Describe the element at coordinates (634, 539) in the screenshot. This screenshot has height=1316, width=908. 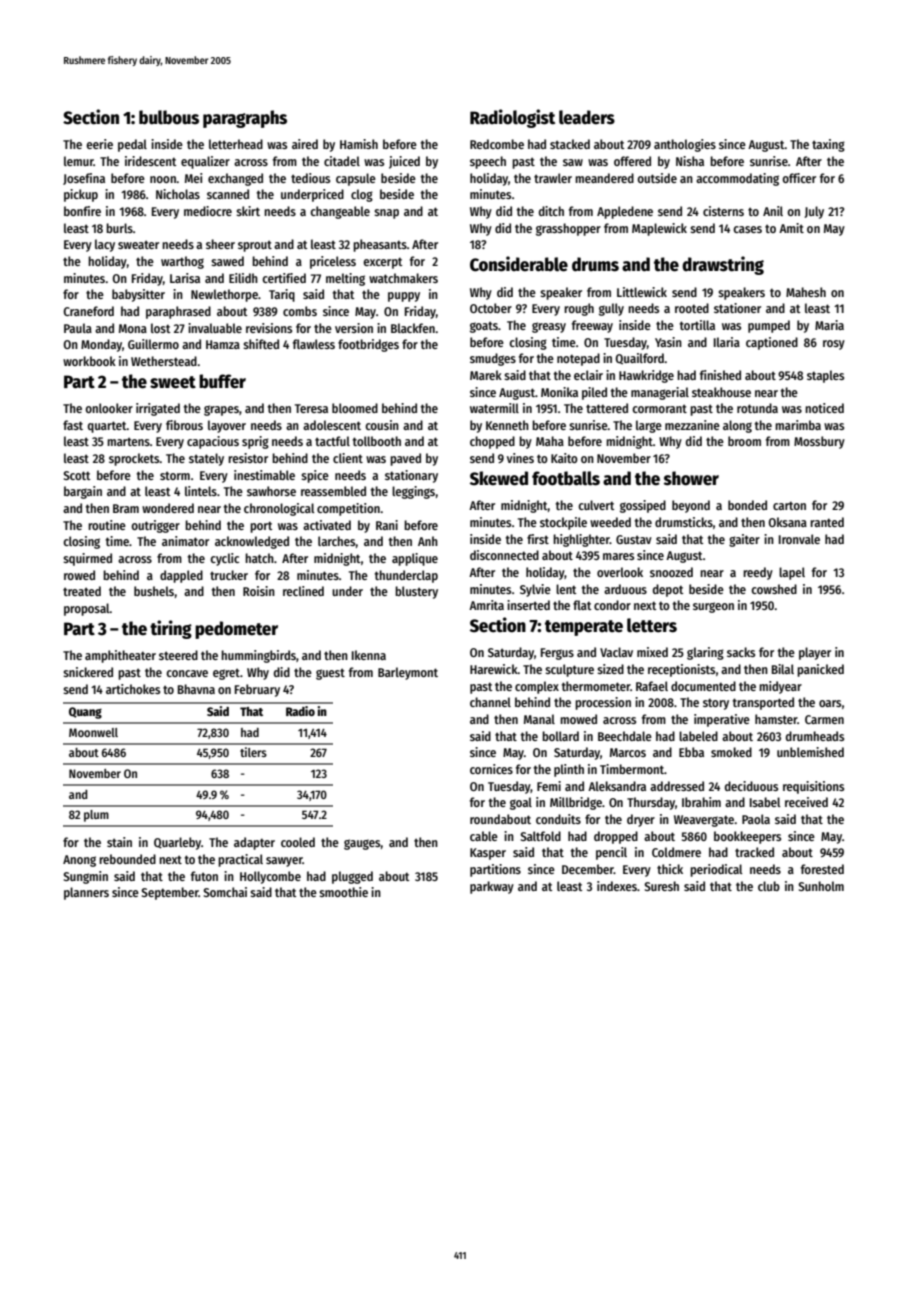
I see `Gustav` at that location.
